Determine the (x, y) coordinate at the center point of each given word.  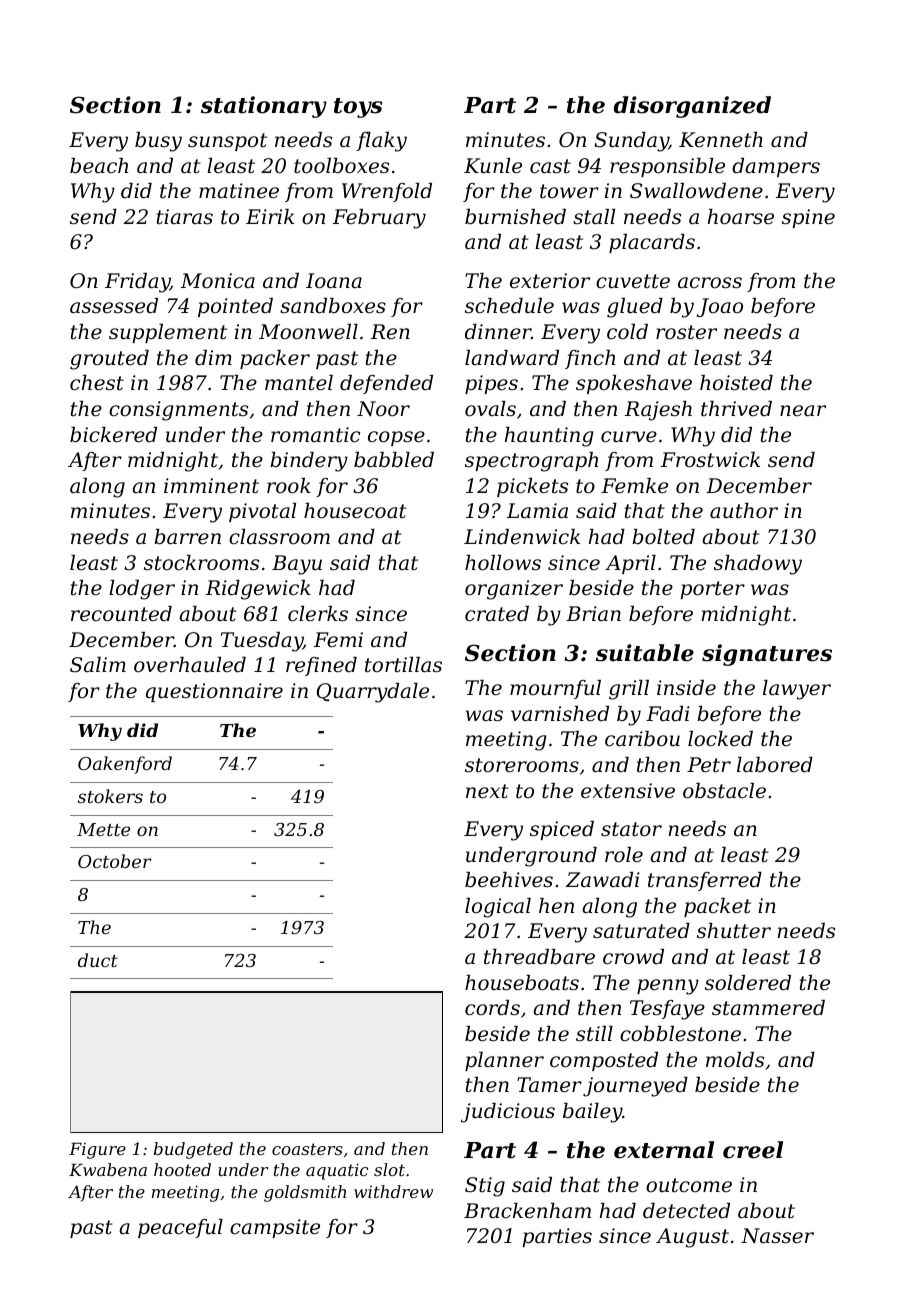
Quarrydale (372, 693)
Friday (137, 283)
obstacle (724, 791)
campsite (275, 1228)
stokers (110, 796)
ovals (490, 409)
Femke (634, 486)
